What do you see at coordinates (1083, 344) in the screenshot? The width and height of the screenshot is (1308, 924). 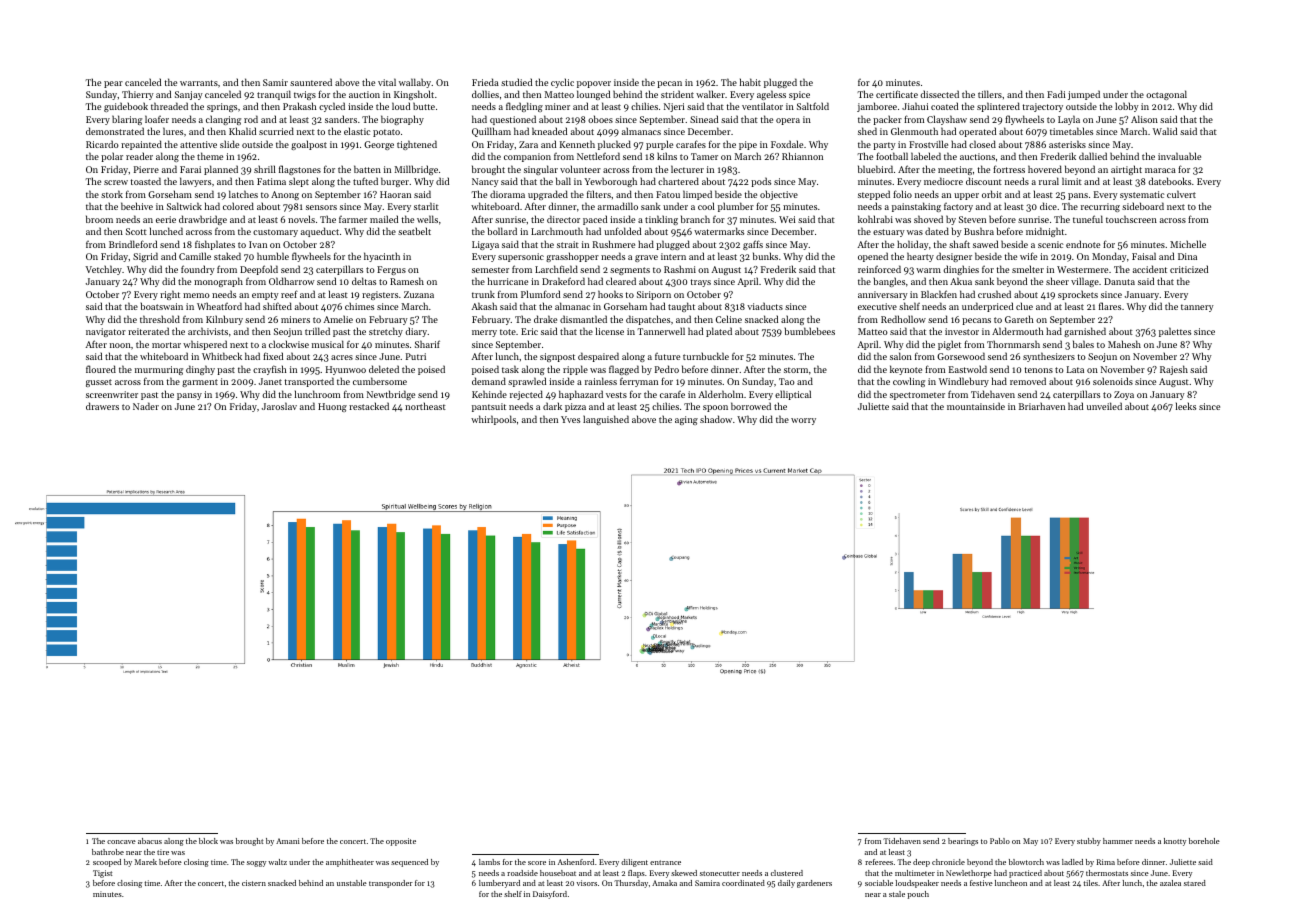 I see `bales` at bounding box center [1083, 344].
